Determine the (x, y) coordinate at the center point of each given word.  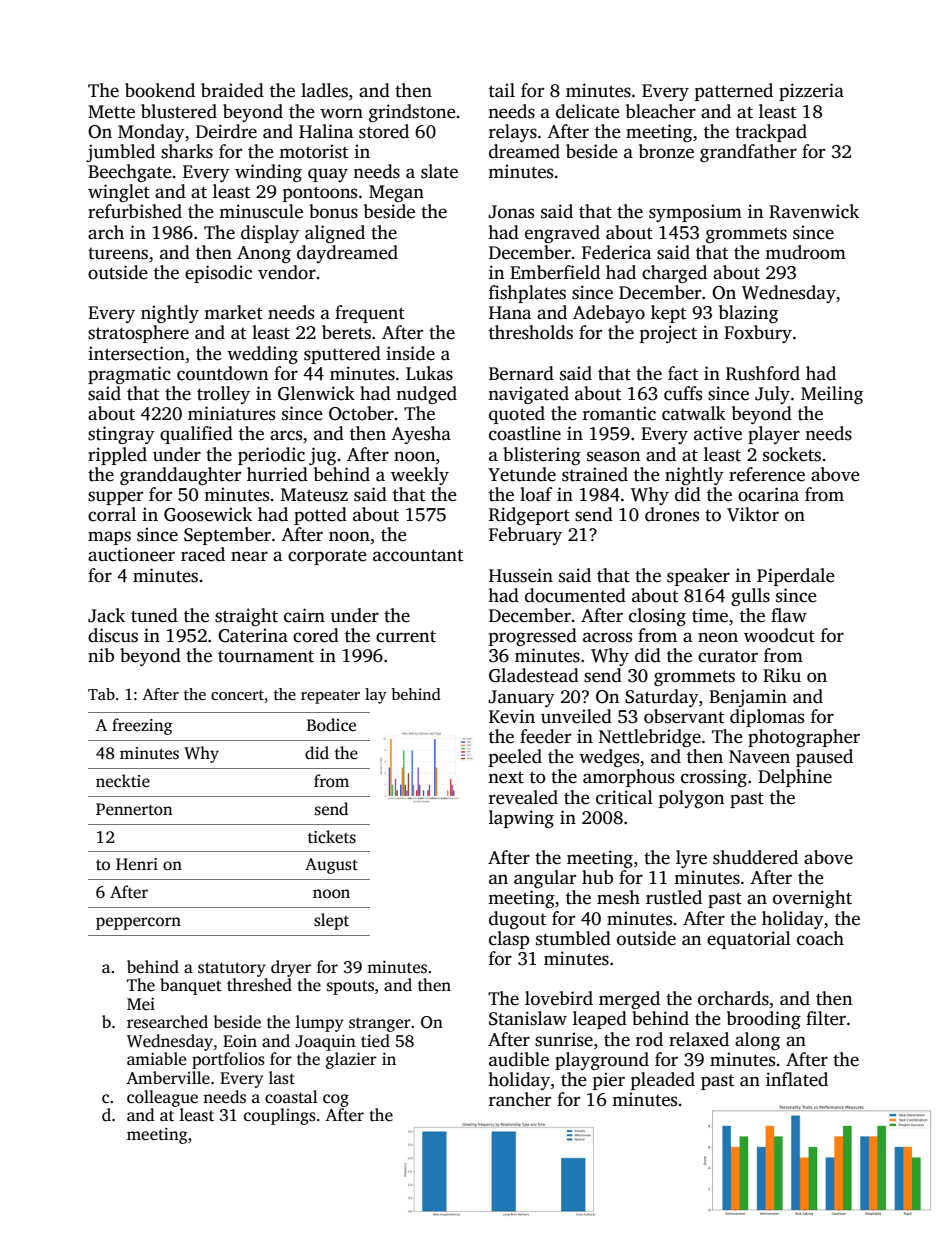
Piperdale (796, 577)
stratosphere (138, 334)
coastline (525, 433)
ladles (324, 90)
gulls (750, 597)
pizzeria (811, 92)
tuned (154, 615)
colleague (162, 1098)
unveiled (576, 716)
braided (232, 90)
